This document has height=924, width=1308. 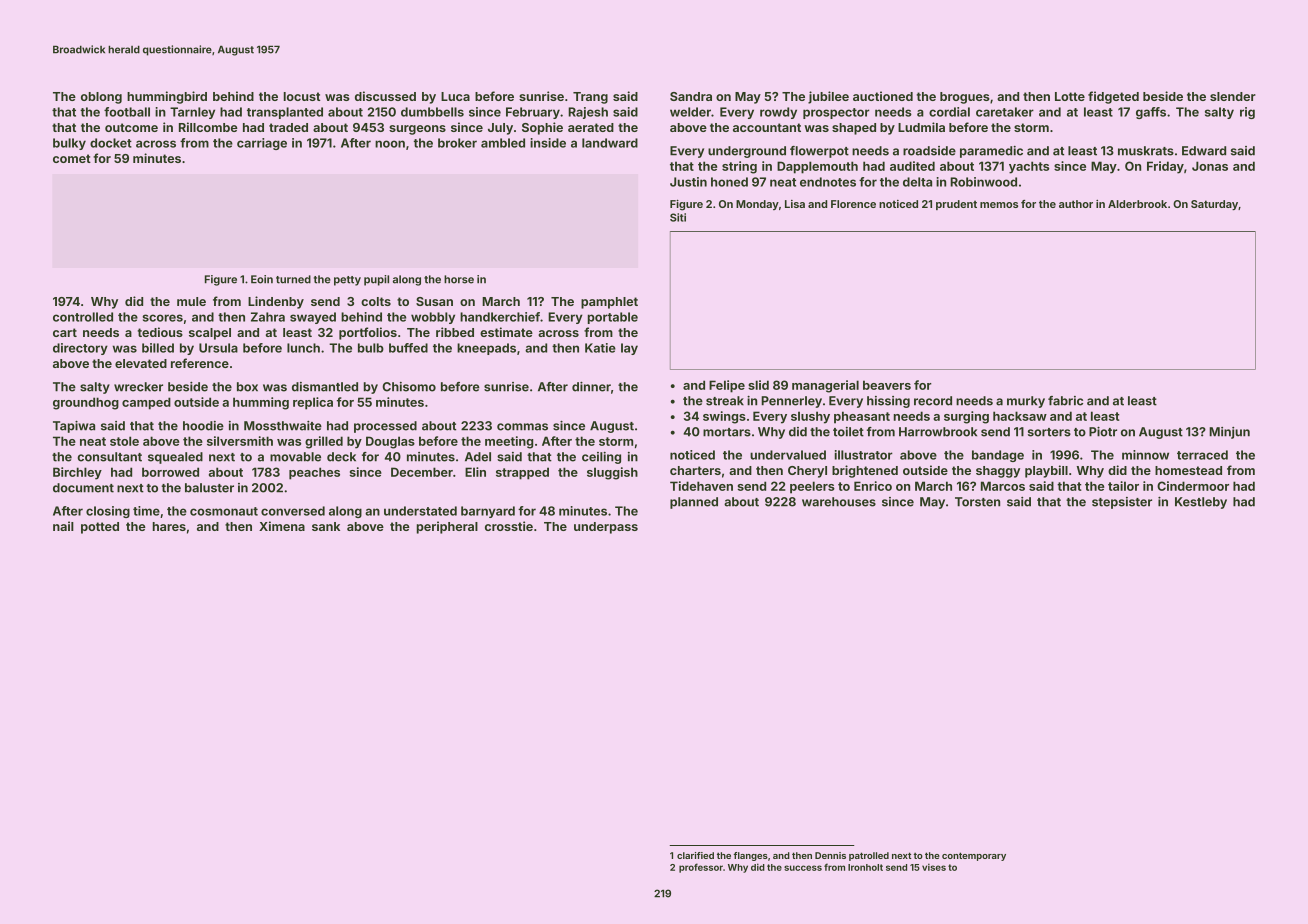 What do you see at coordinates (701, 868) in the document?
I see `professor` at bounding box center [701, 868].
